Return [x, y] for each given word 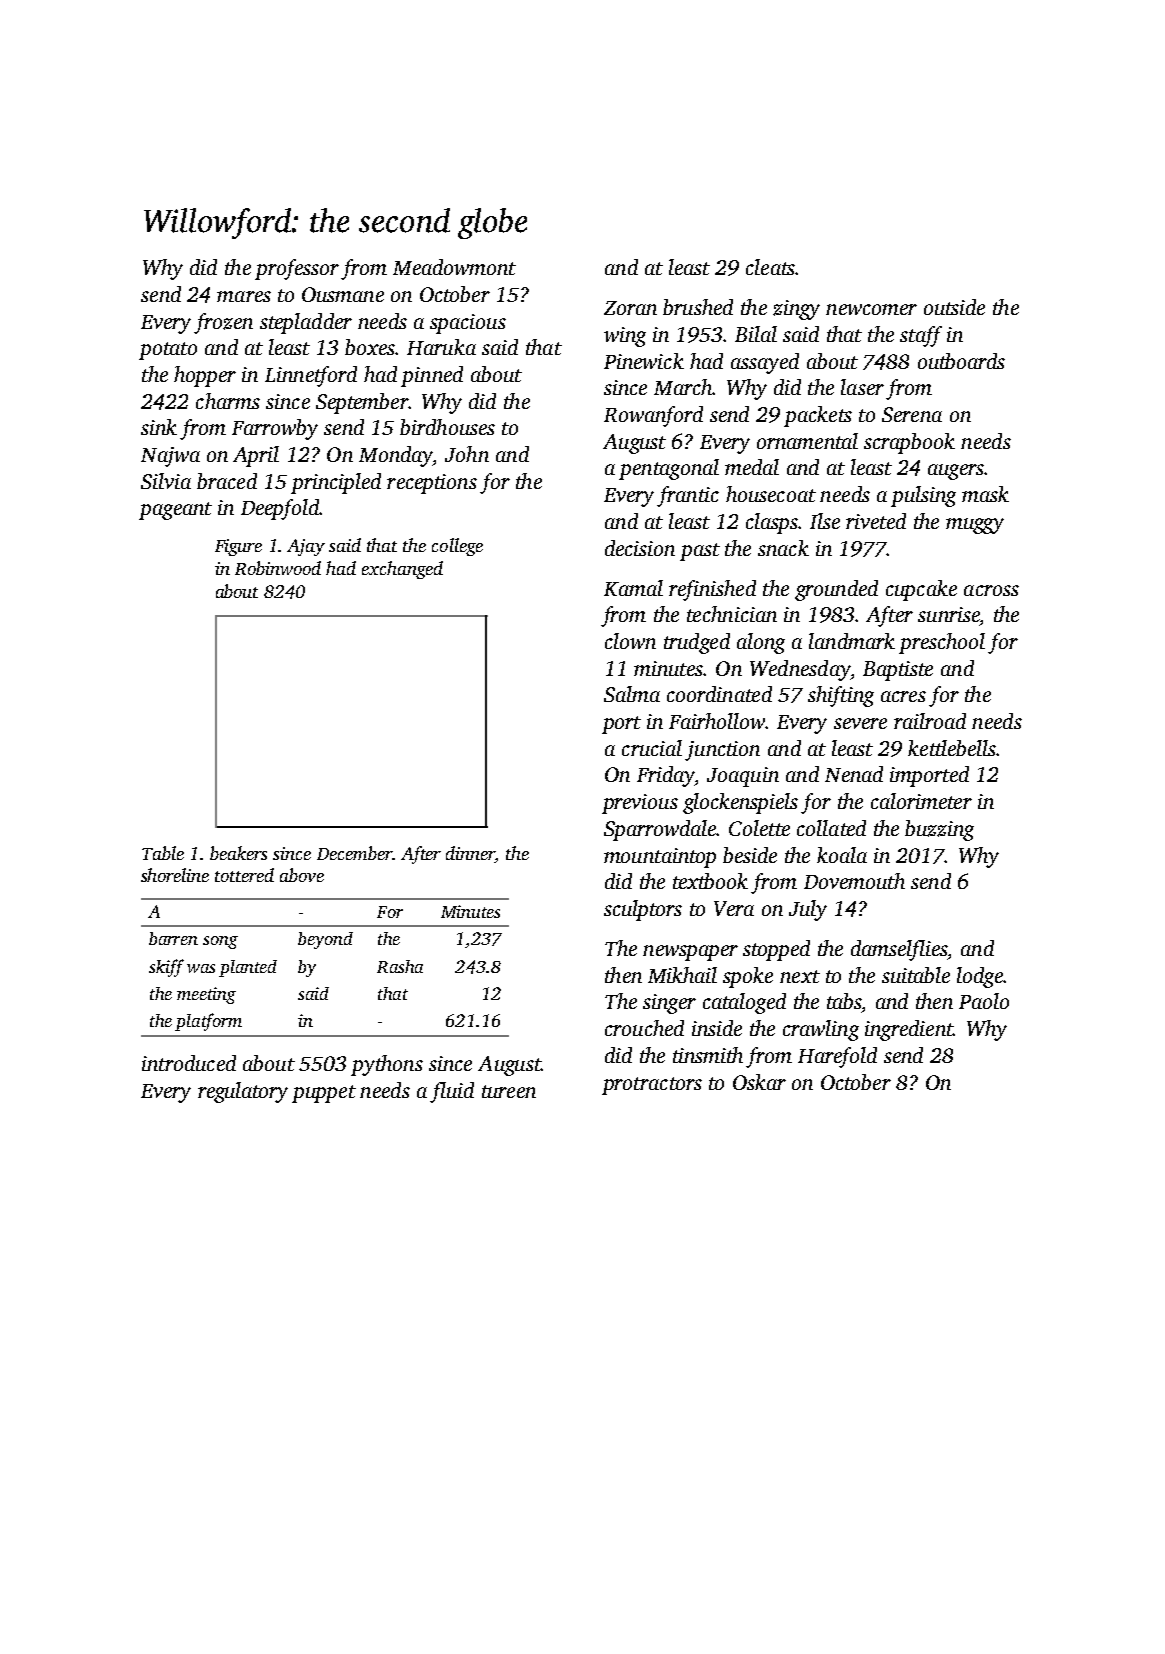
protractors [652, 1086]
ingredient [909, 1030]
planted [248, 968]
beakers [238, 853]
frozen [223, 323]
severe [860, 723]
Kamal [633, 588]
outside [954, 307]
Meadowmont [454, 267]
